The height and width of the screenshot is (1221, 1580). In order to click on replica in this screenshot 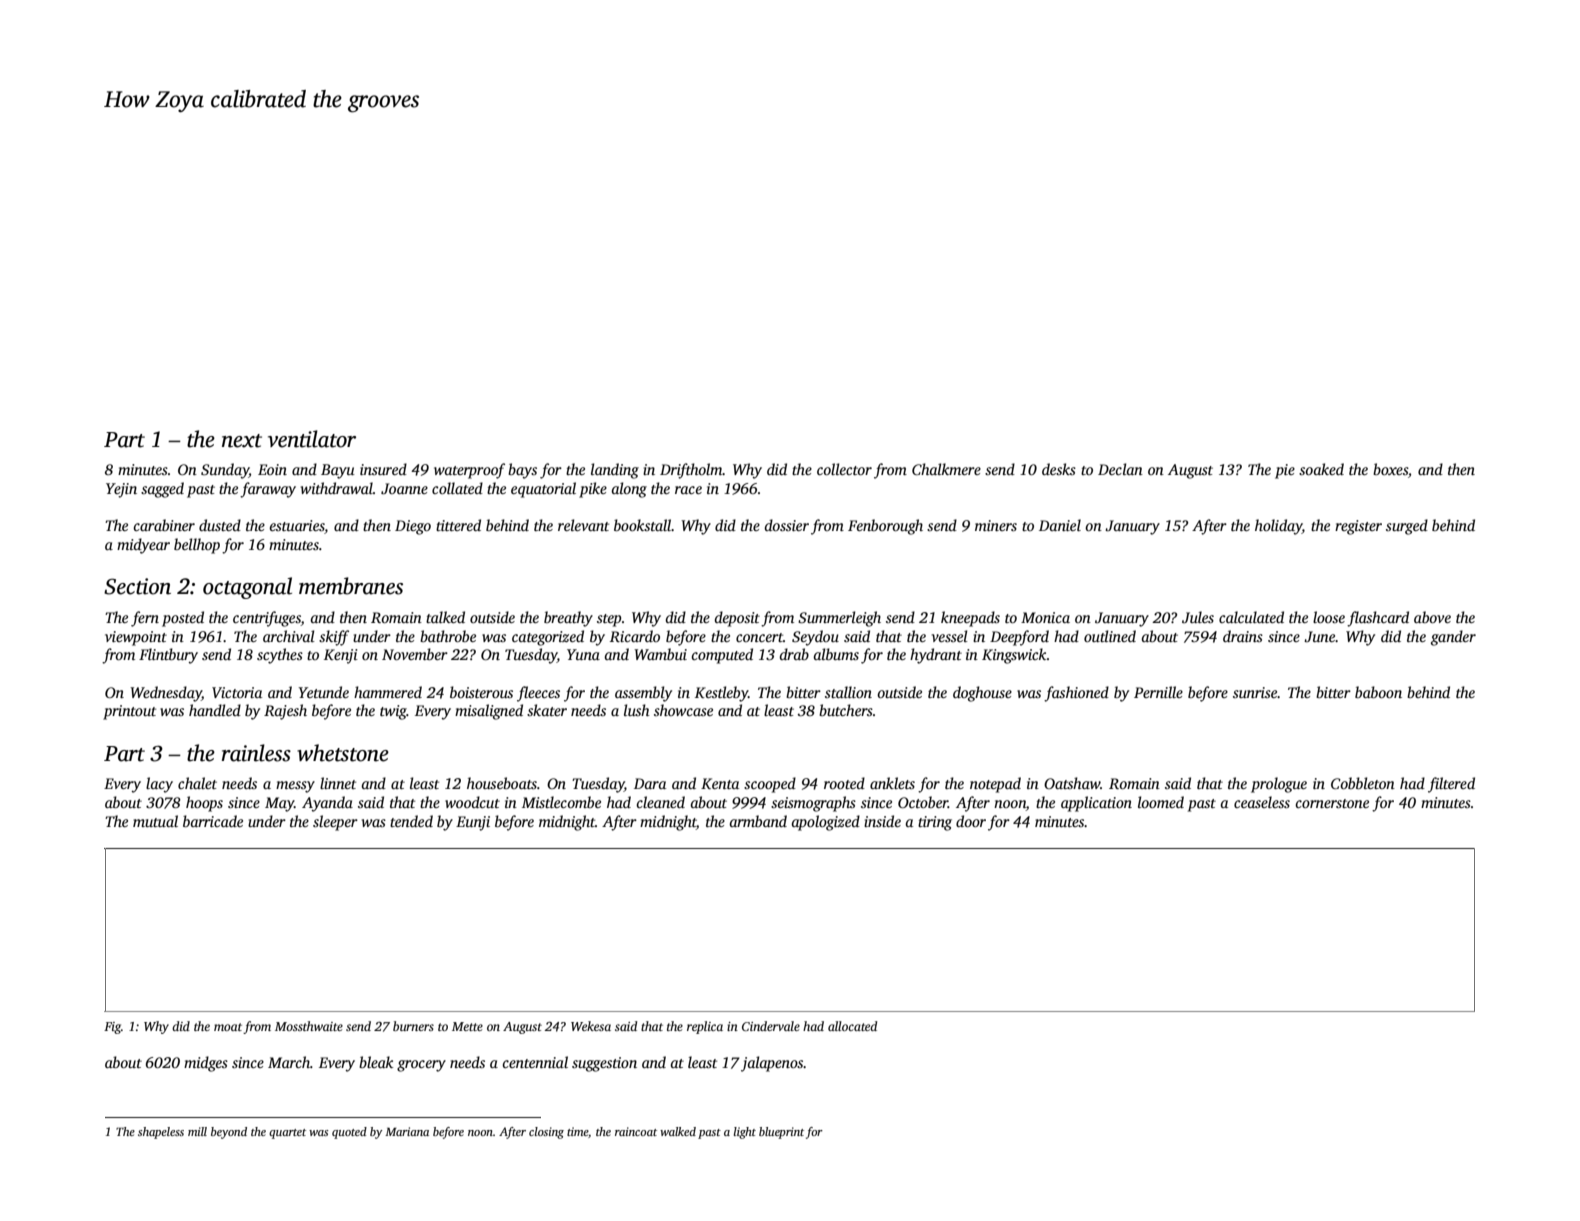, I will do `click(705, 1027)`.
